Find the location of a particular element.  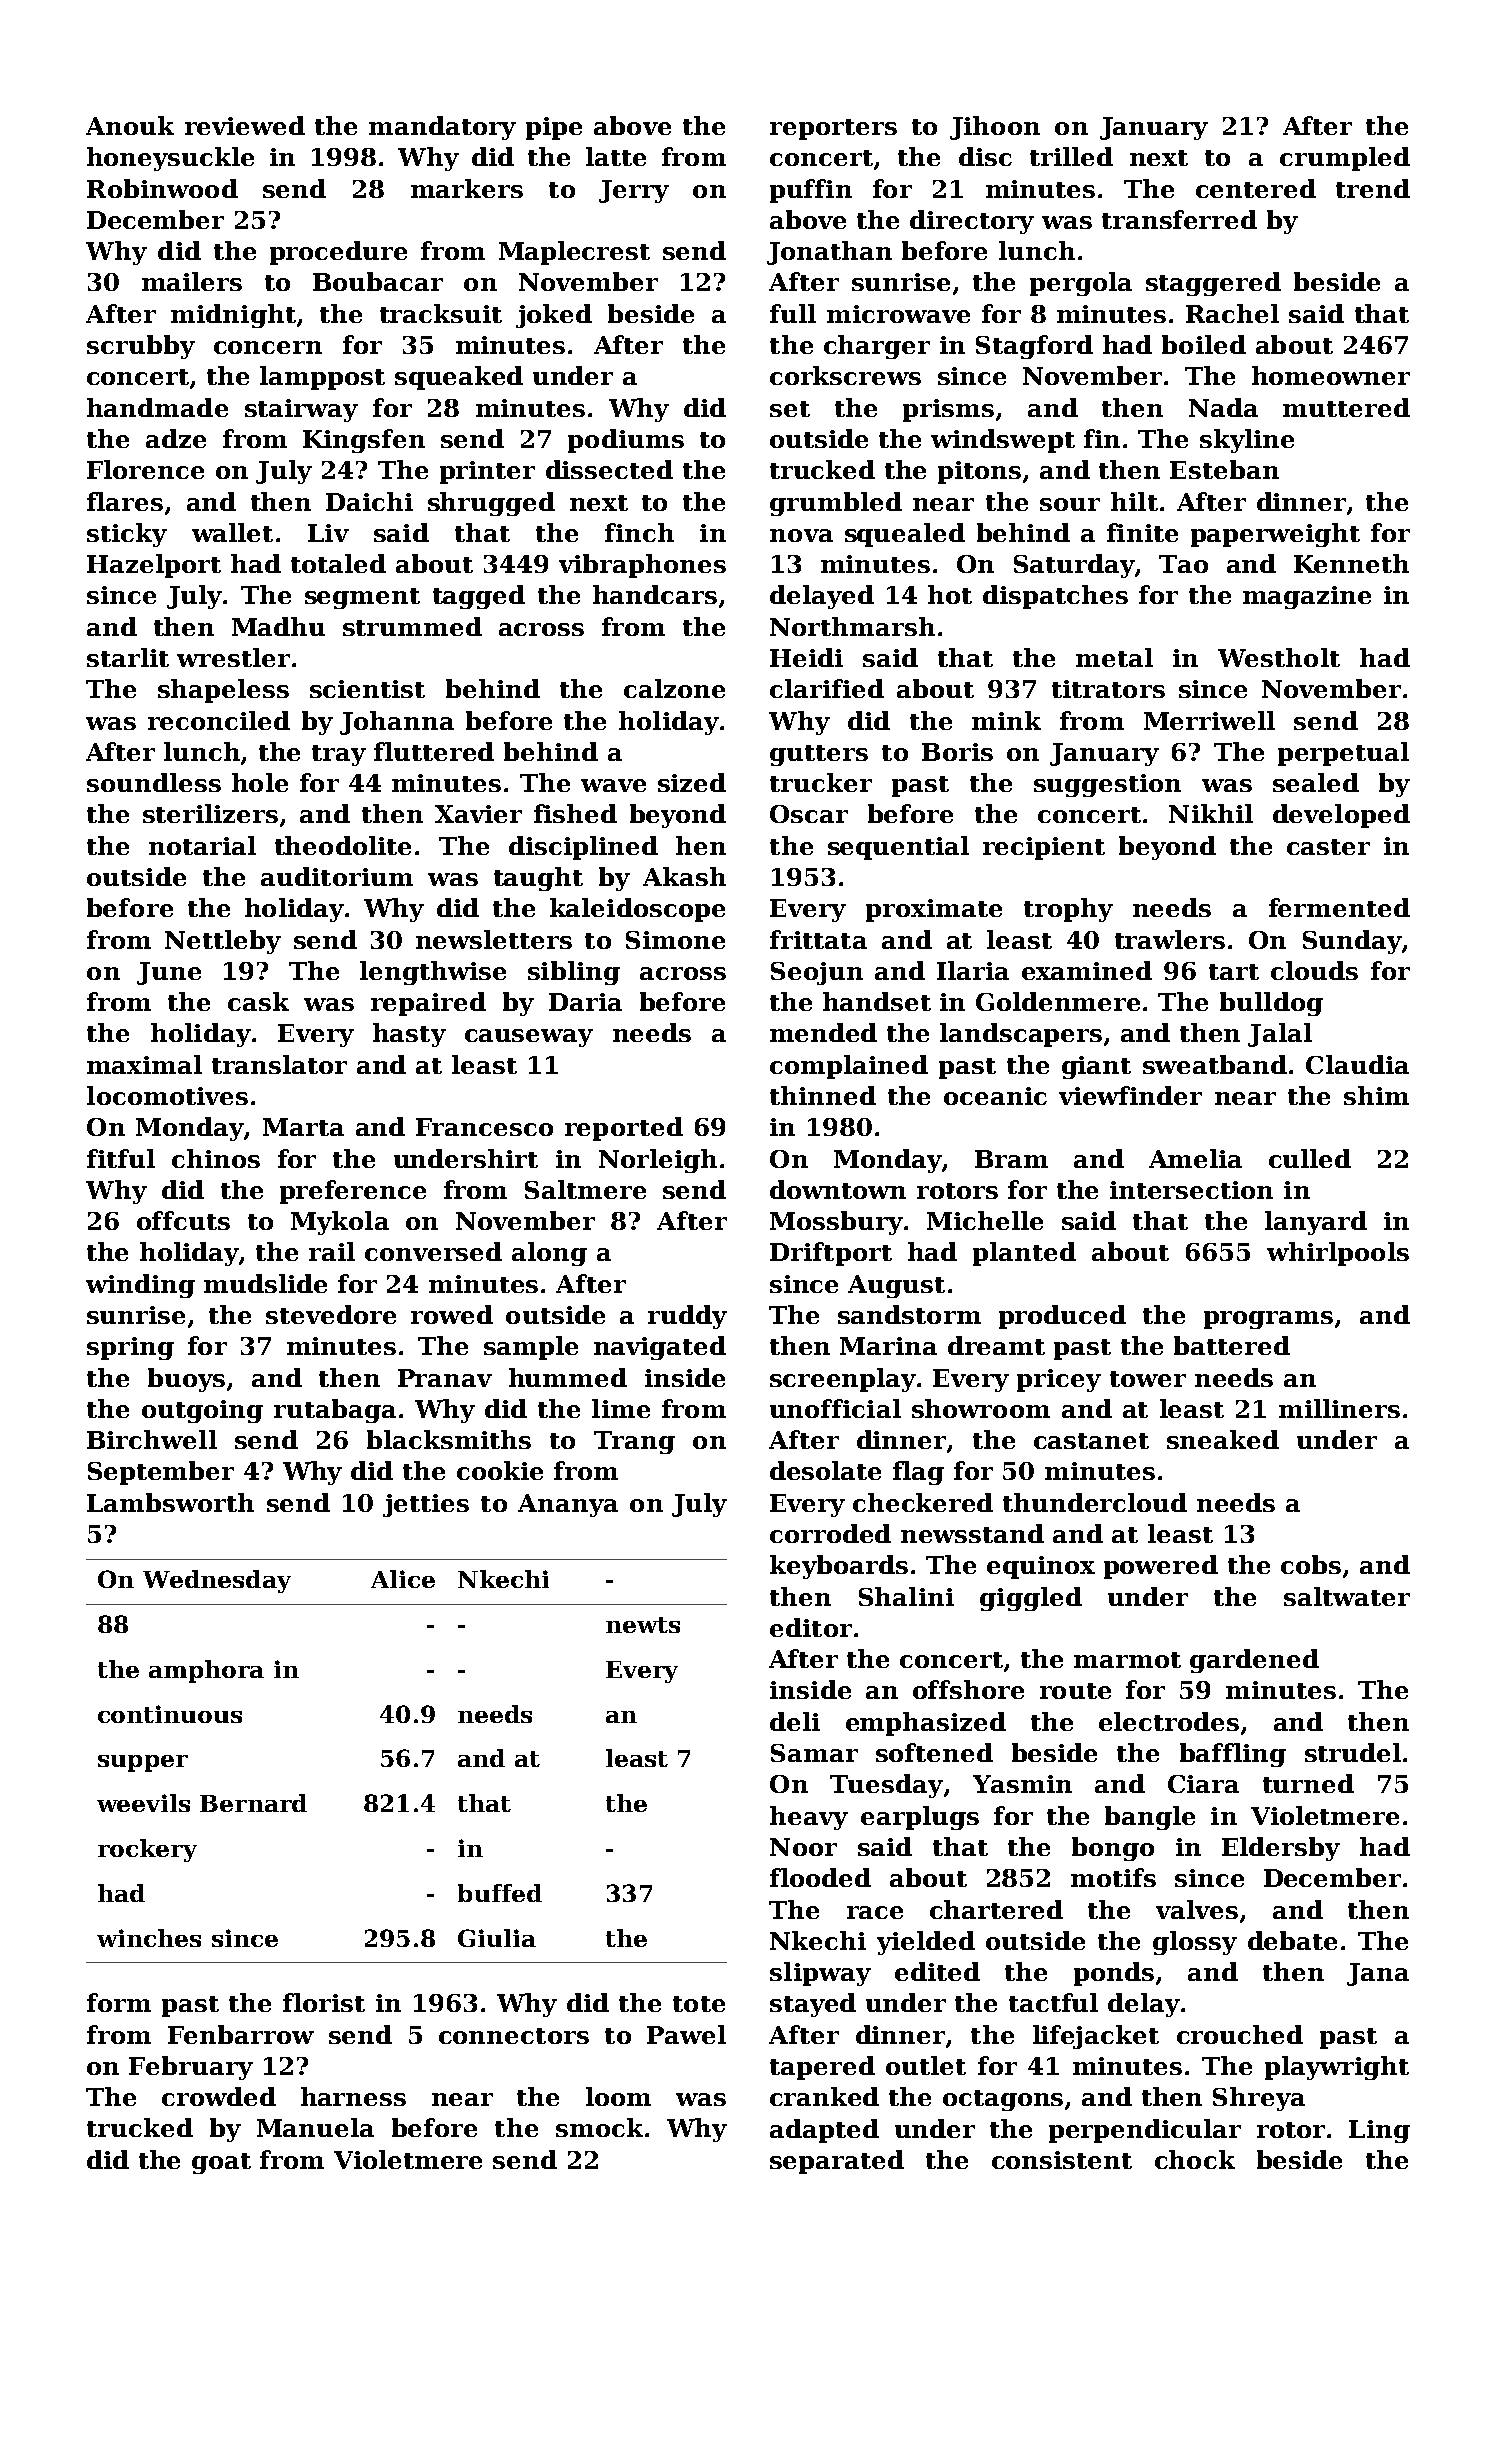

staggered is located at coordinates (1213, 284).
